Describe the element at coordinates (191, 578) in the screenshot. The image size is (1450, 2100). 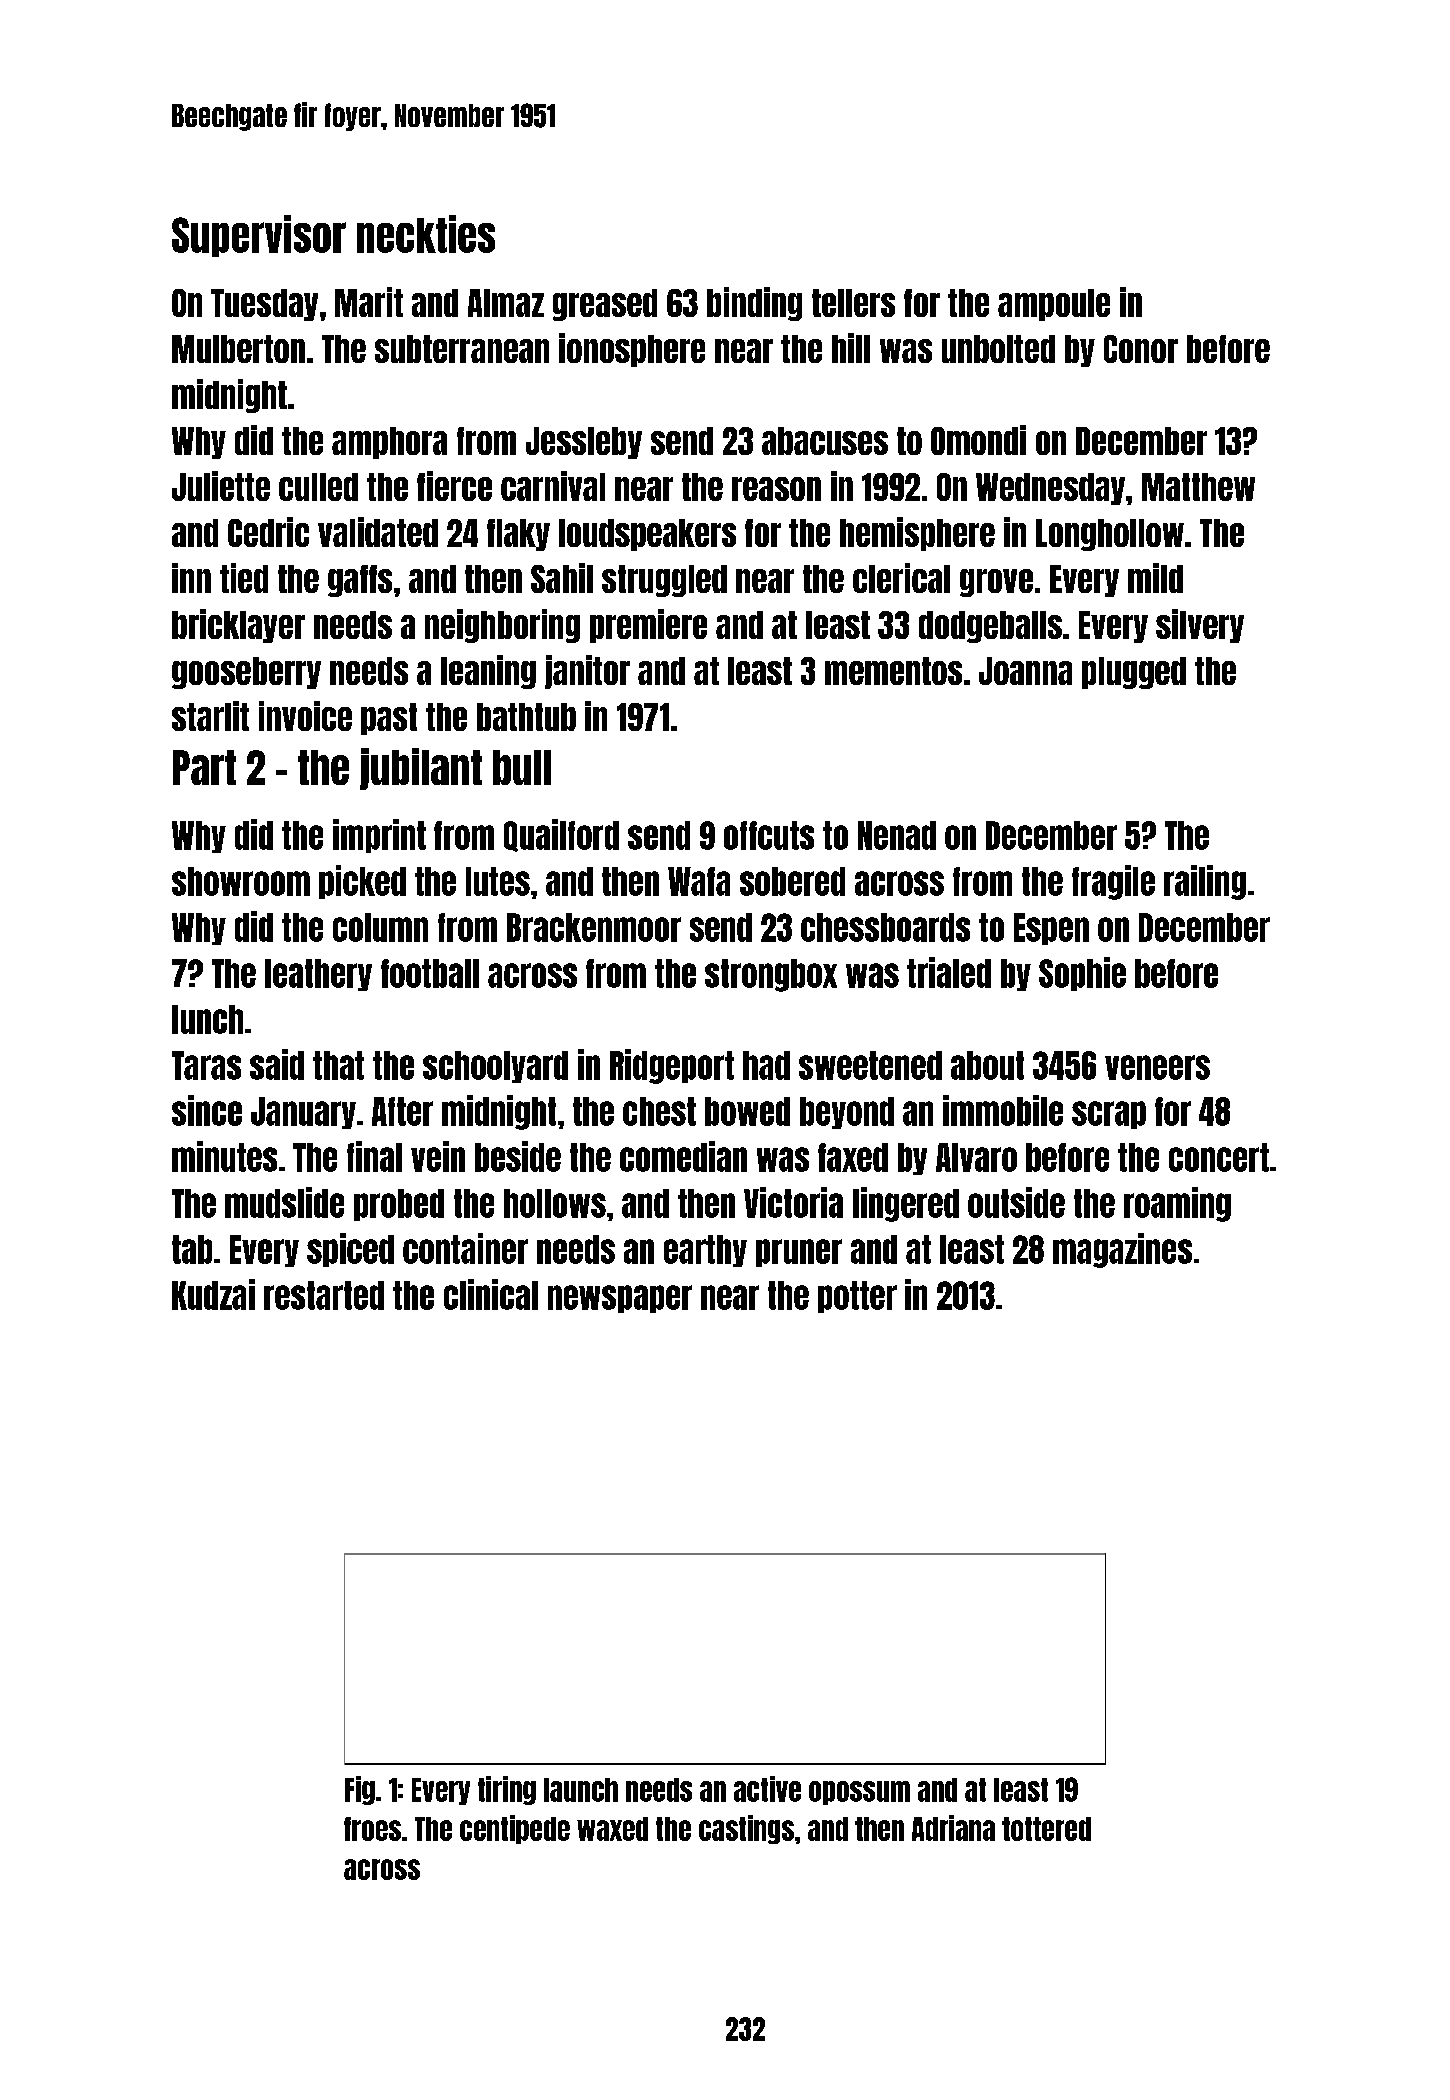
I see `inn` at that location.
